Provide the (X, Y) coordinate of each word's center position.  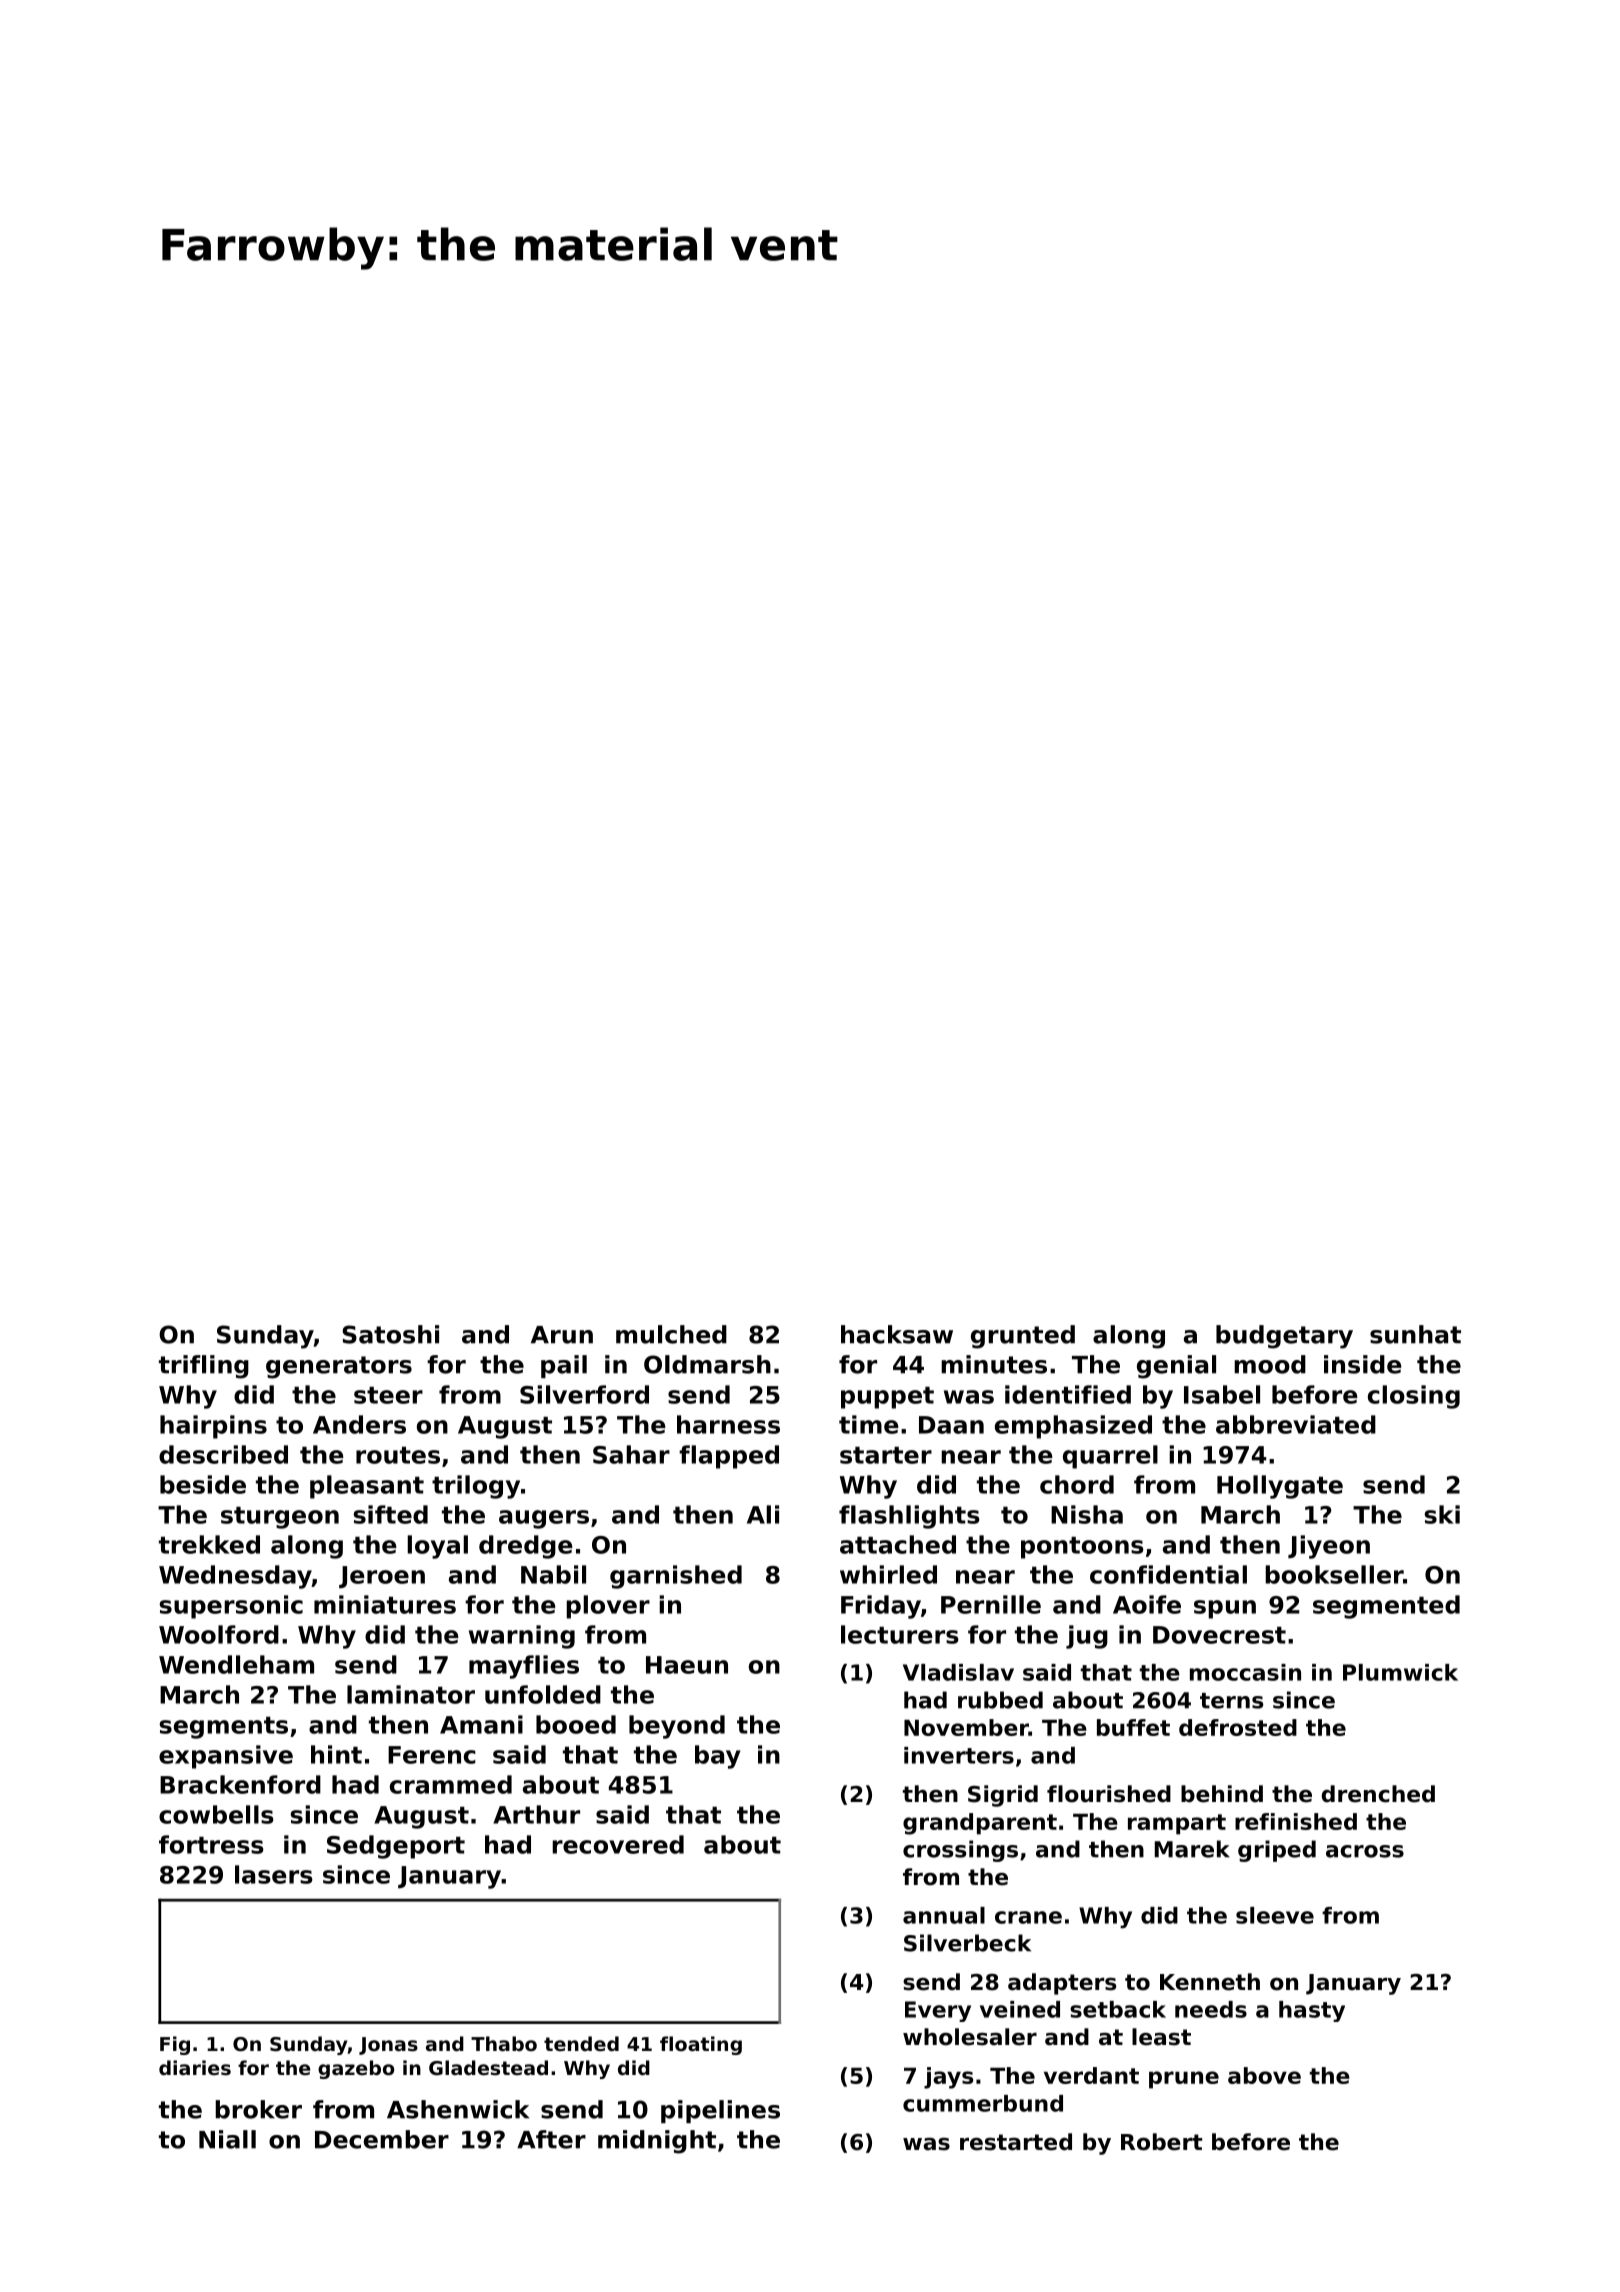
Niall (227, 2139)
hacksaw (897, 1334)
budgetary (1284, 1337)
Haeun (687, 1665)
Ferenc (432, 1755)
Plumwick (1400, 1672)
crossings (960, 1851)
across (1365, 1851)
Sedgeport (396, 1847)
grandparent (980, 1824)
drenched (1378, 1794)
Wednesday (235, 1577)
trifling (204, 1367)
